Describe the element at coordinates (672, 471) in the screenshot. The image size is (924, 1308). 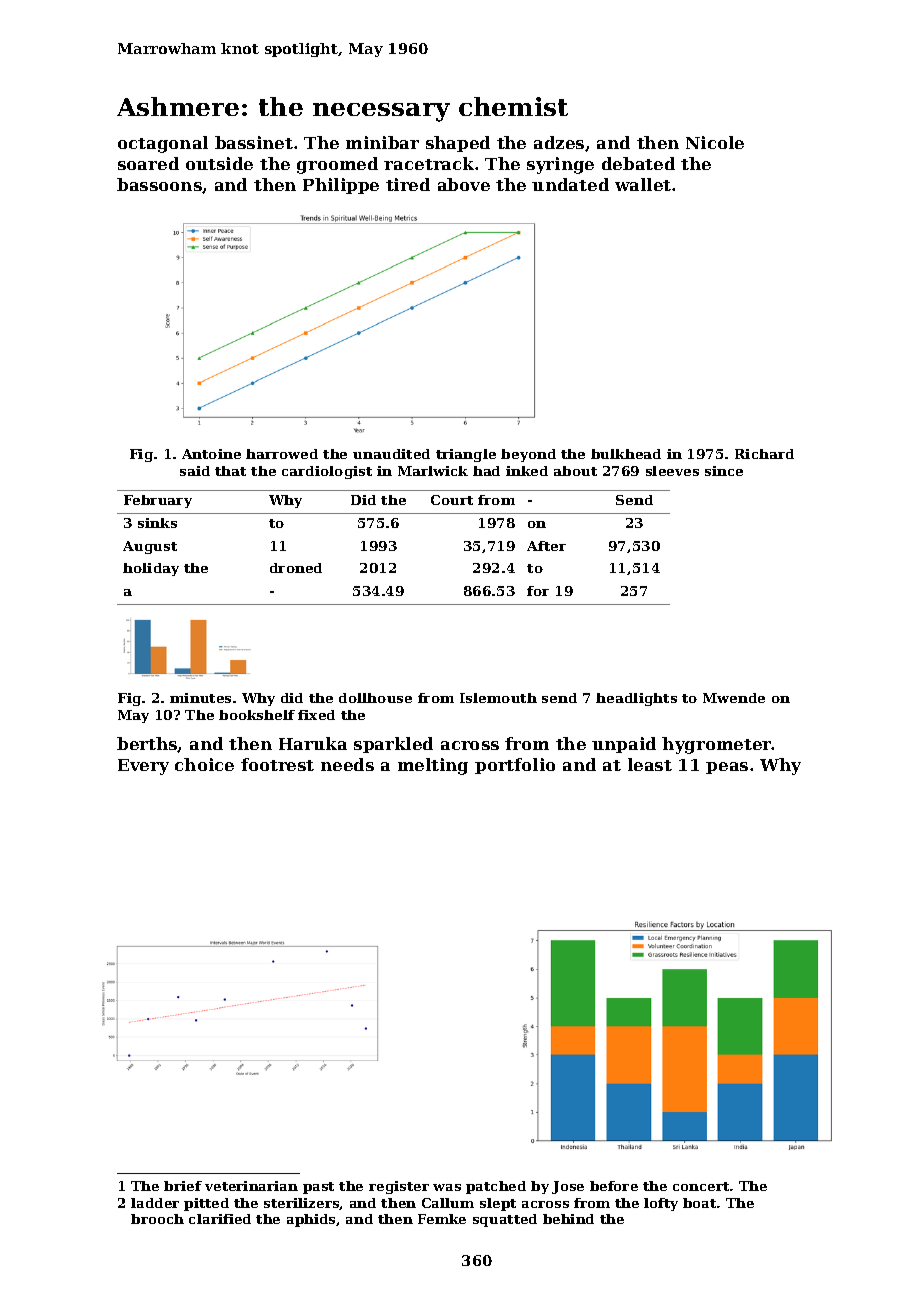
I see `sleeves` at that location.
